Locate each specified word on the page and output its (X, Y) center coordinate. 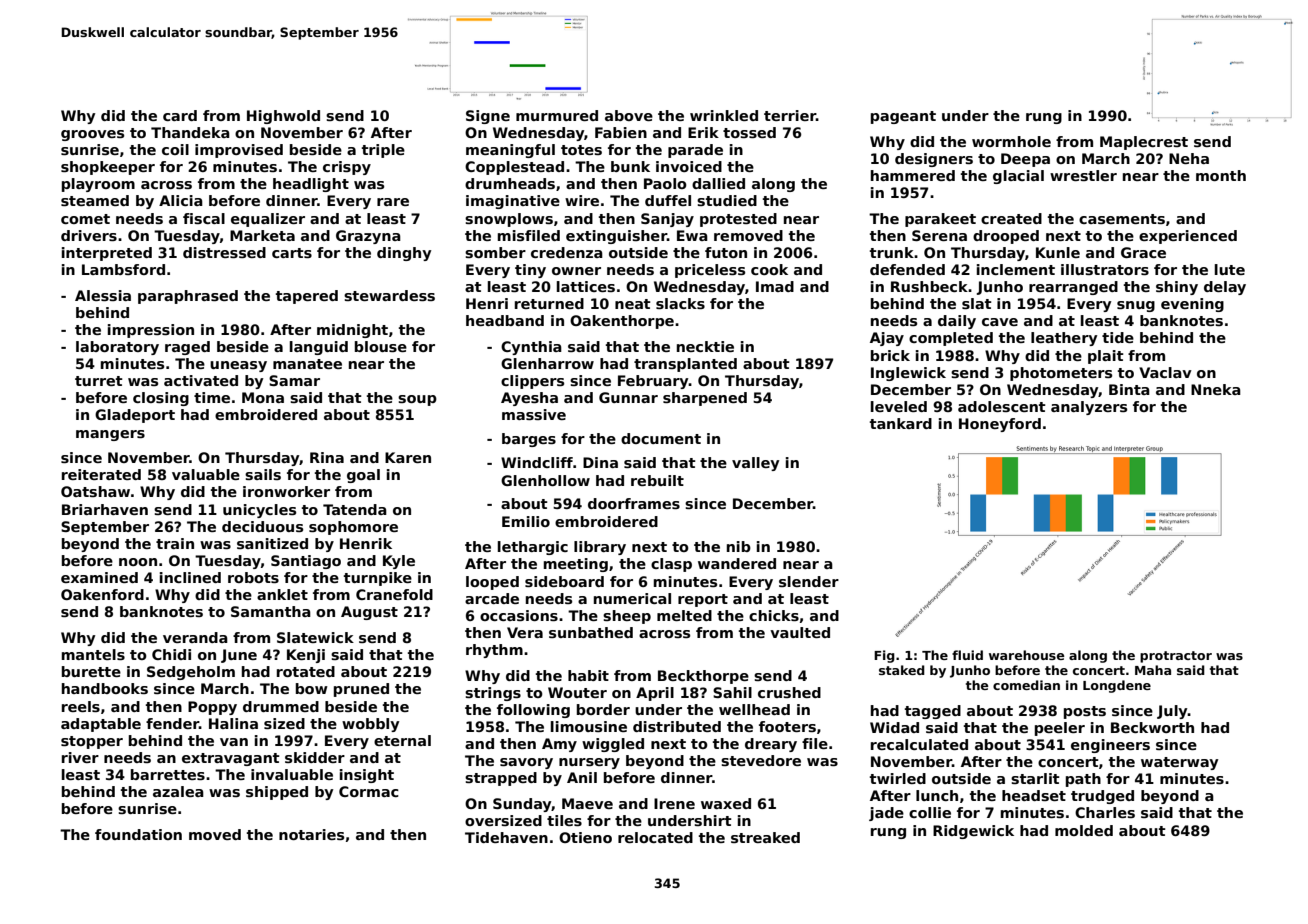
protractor (1176, 657)
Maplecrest (1144, 143)
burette (91, 671)
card (180, 115)
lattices (586, 286)
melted (684, 615)
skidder (315, 757)
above (629, 115)
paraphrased (188, 297)
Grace (1143, 252)
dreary (771, 745)
